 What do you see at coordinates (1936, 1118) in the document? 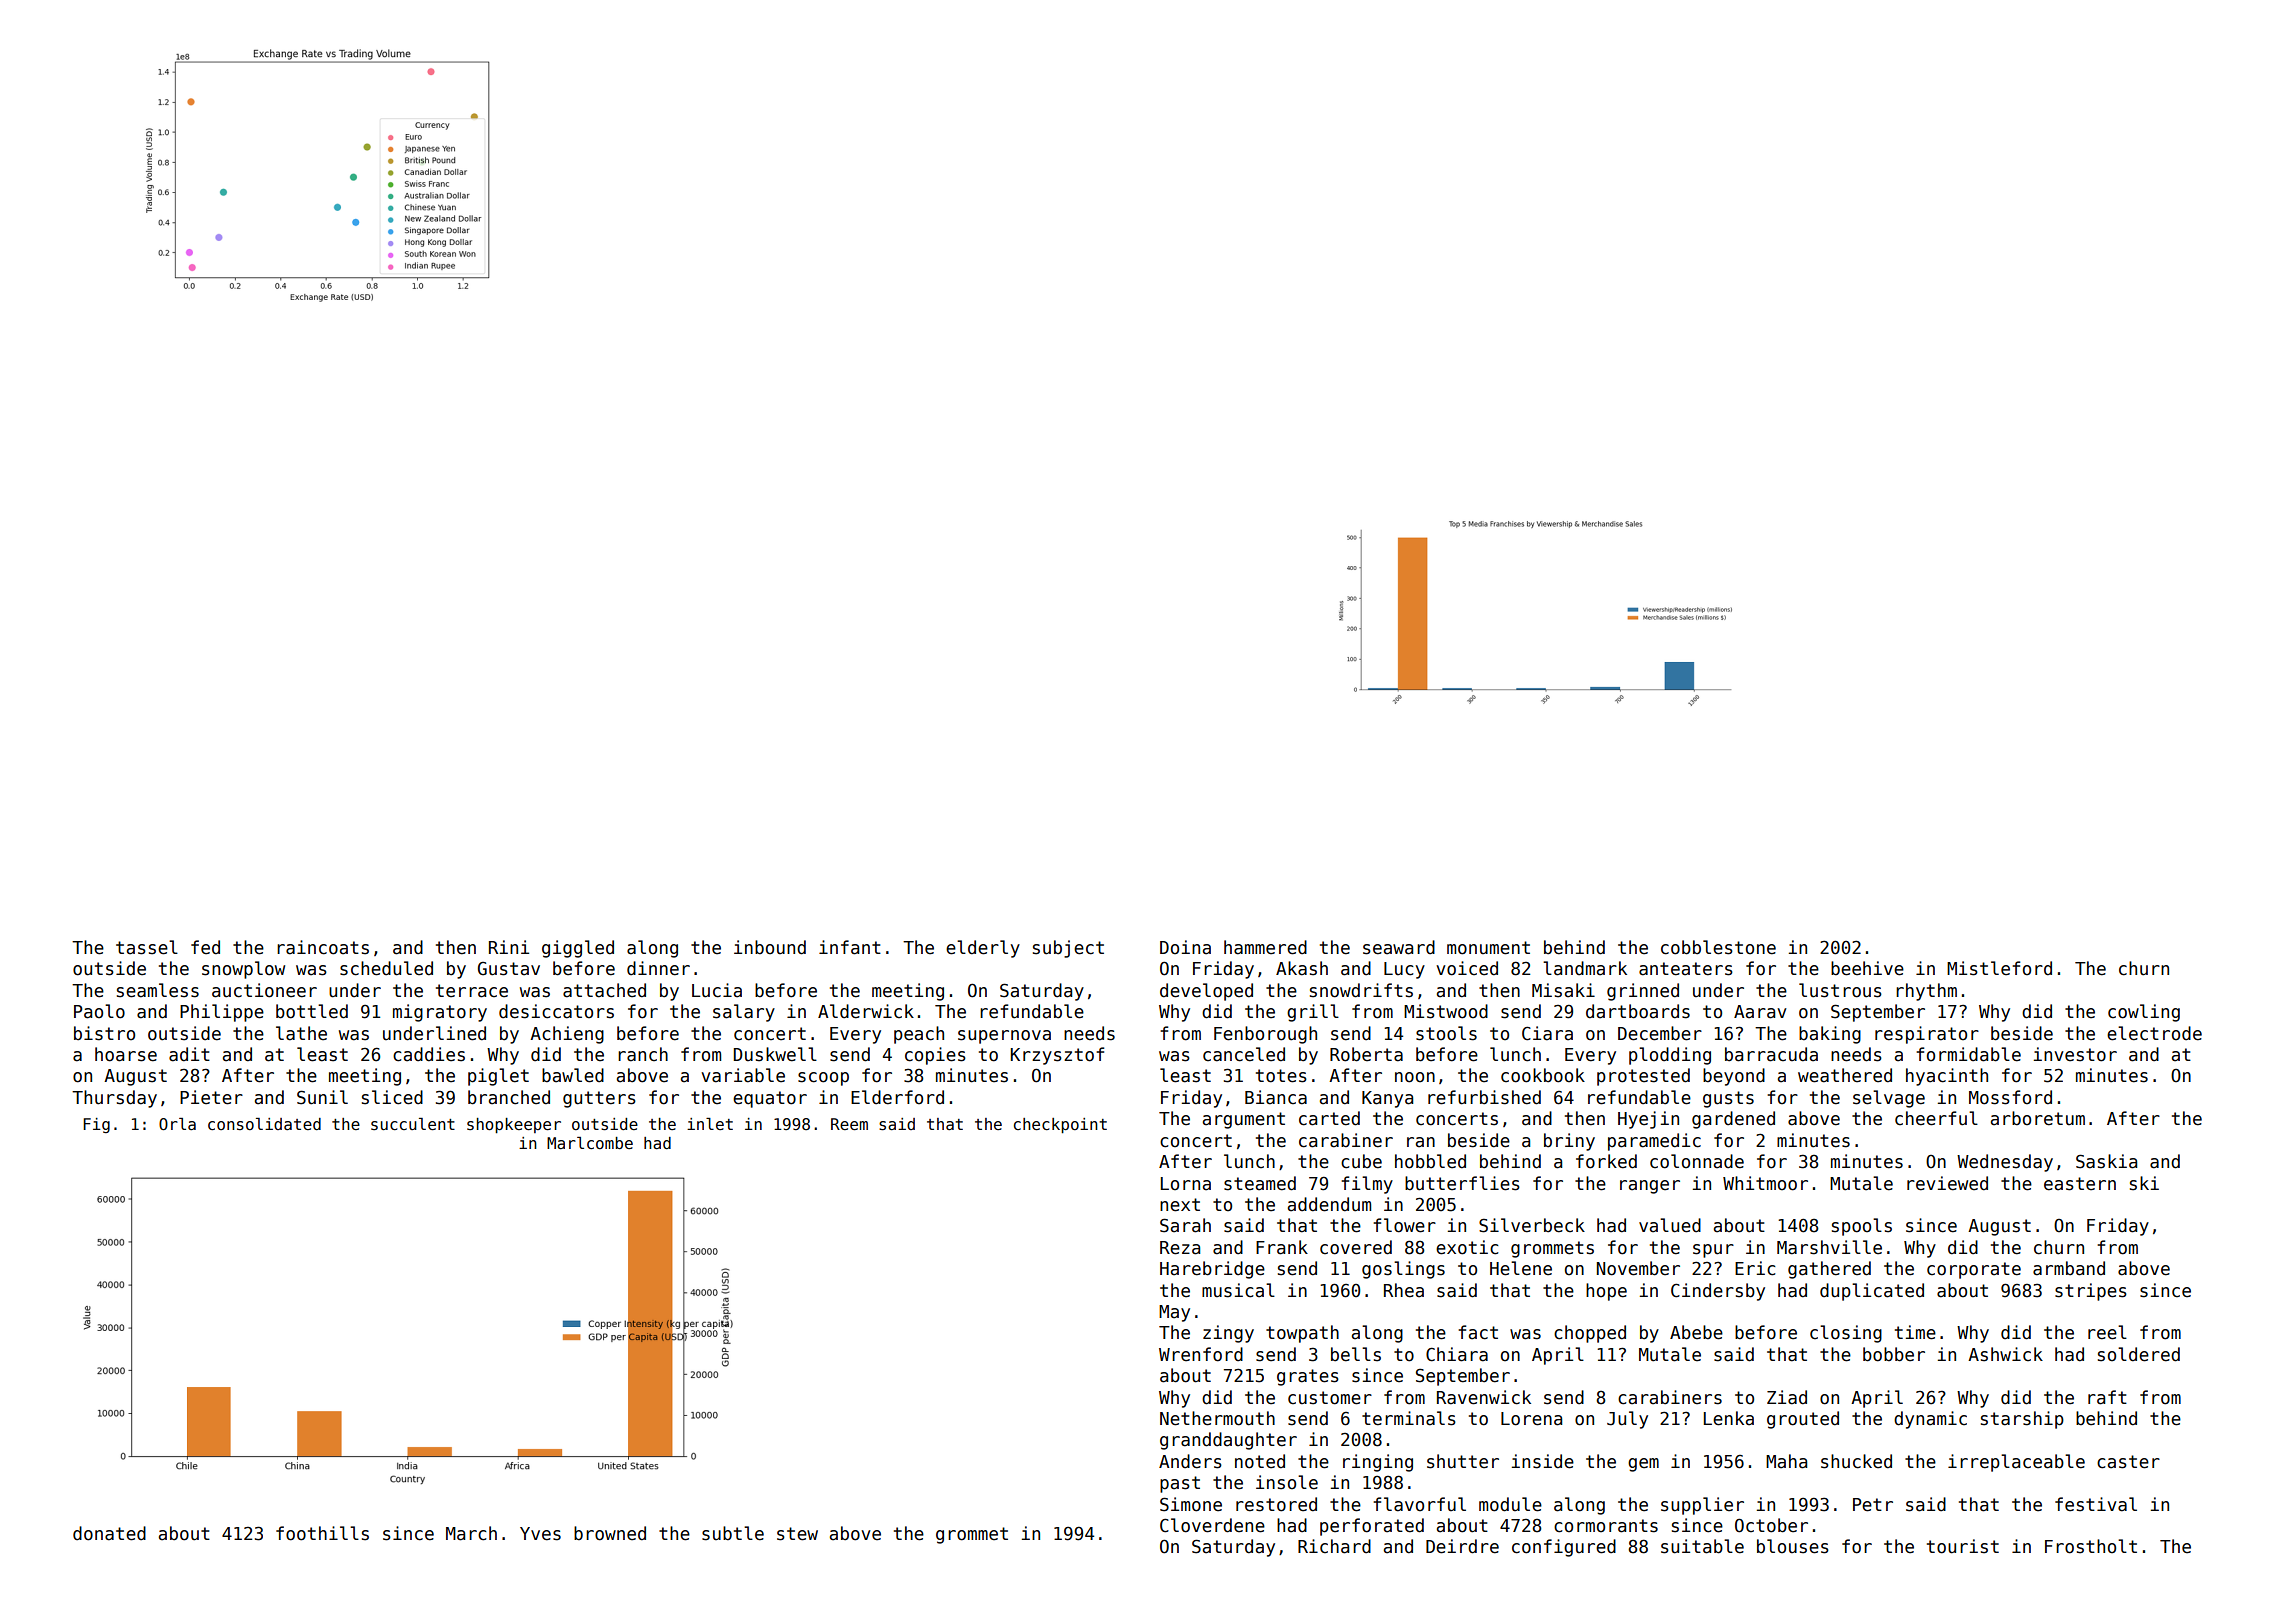
I see `cheerful` at bounding box center [1936, 1118].
